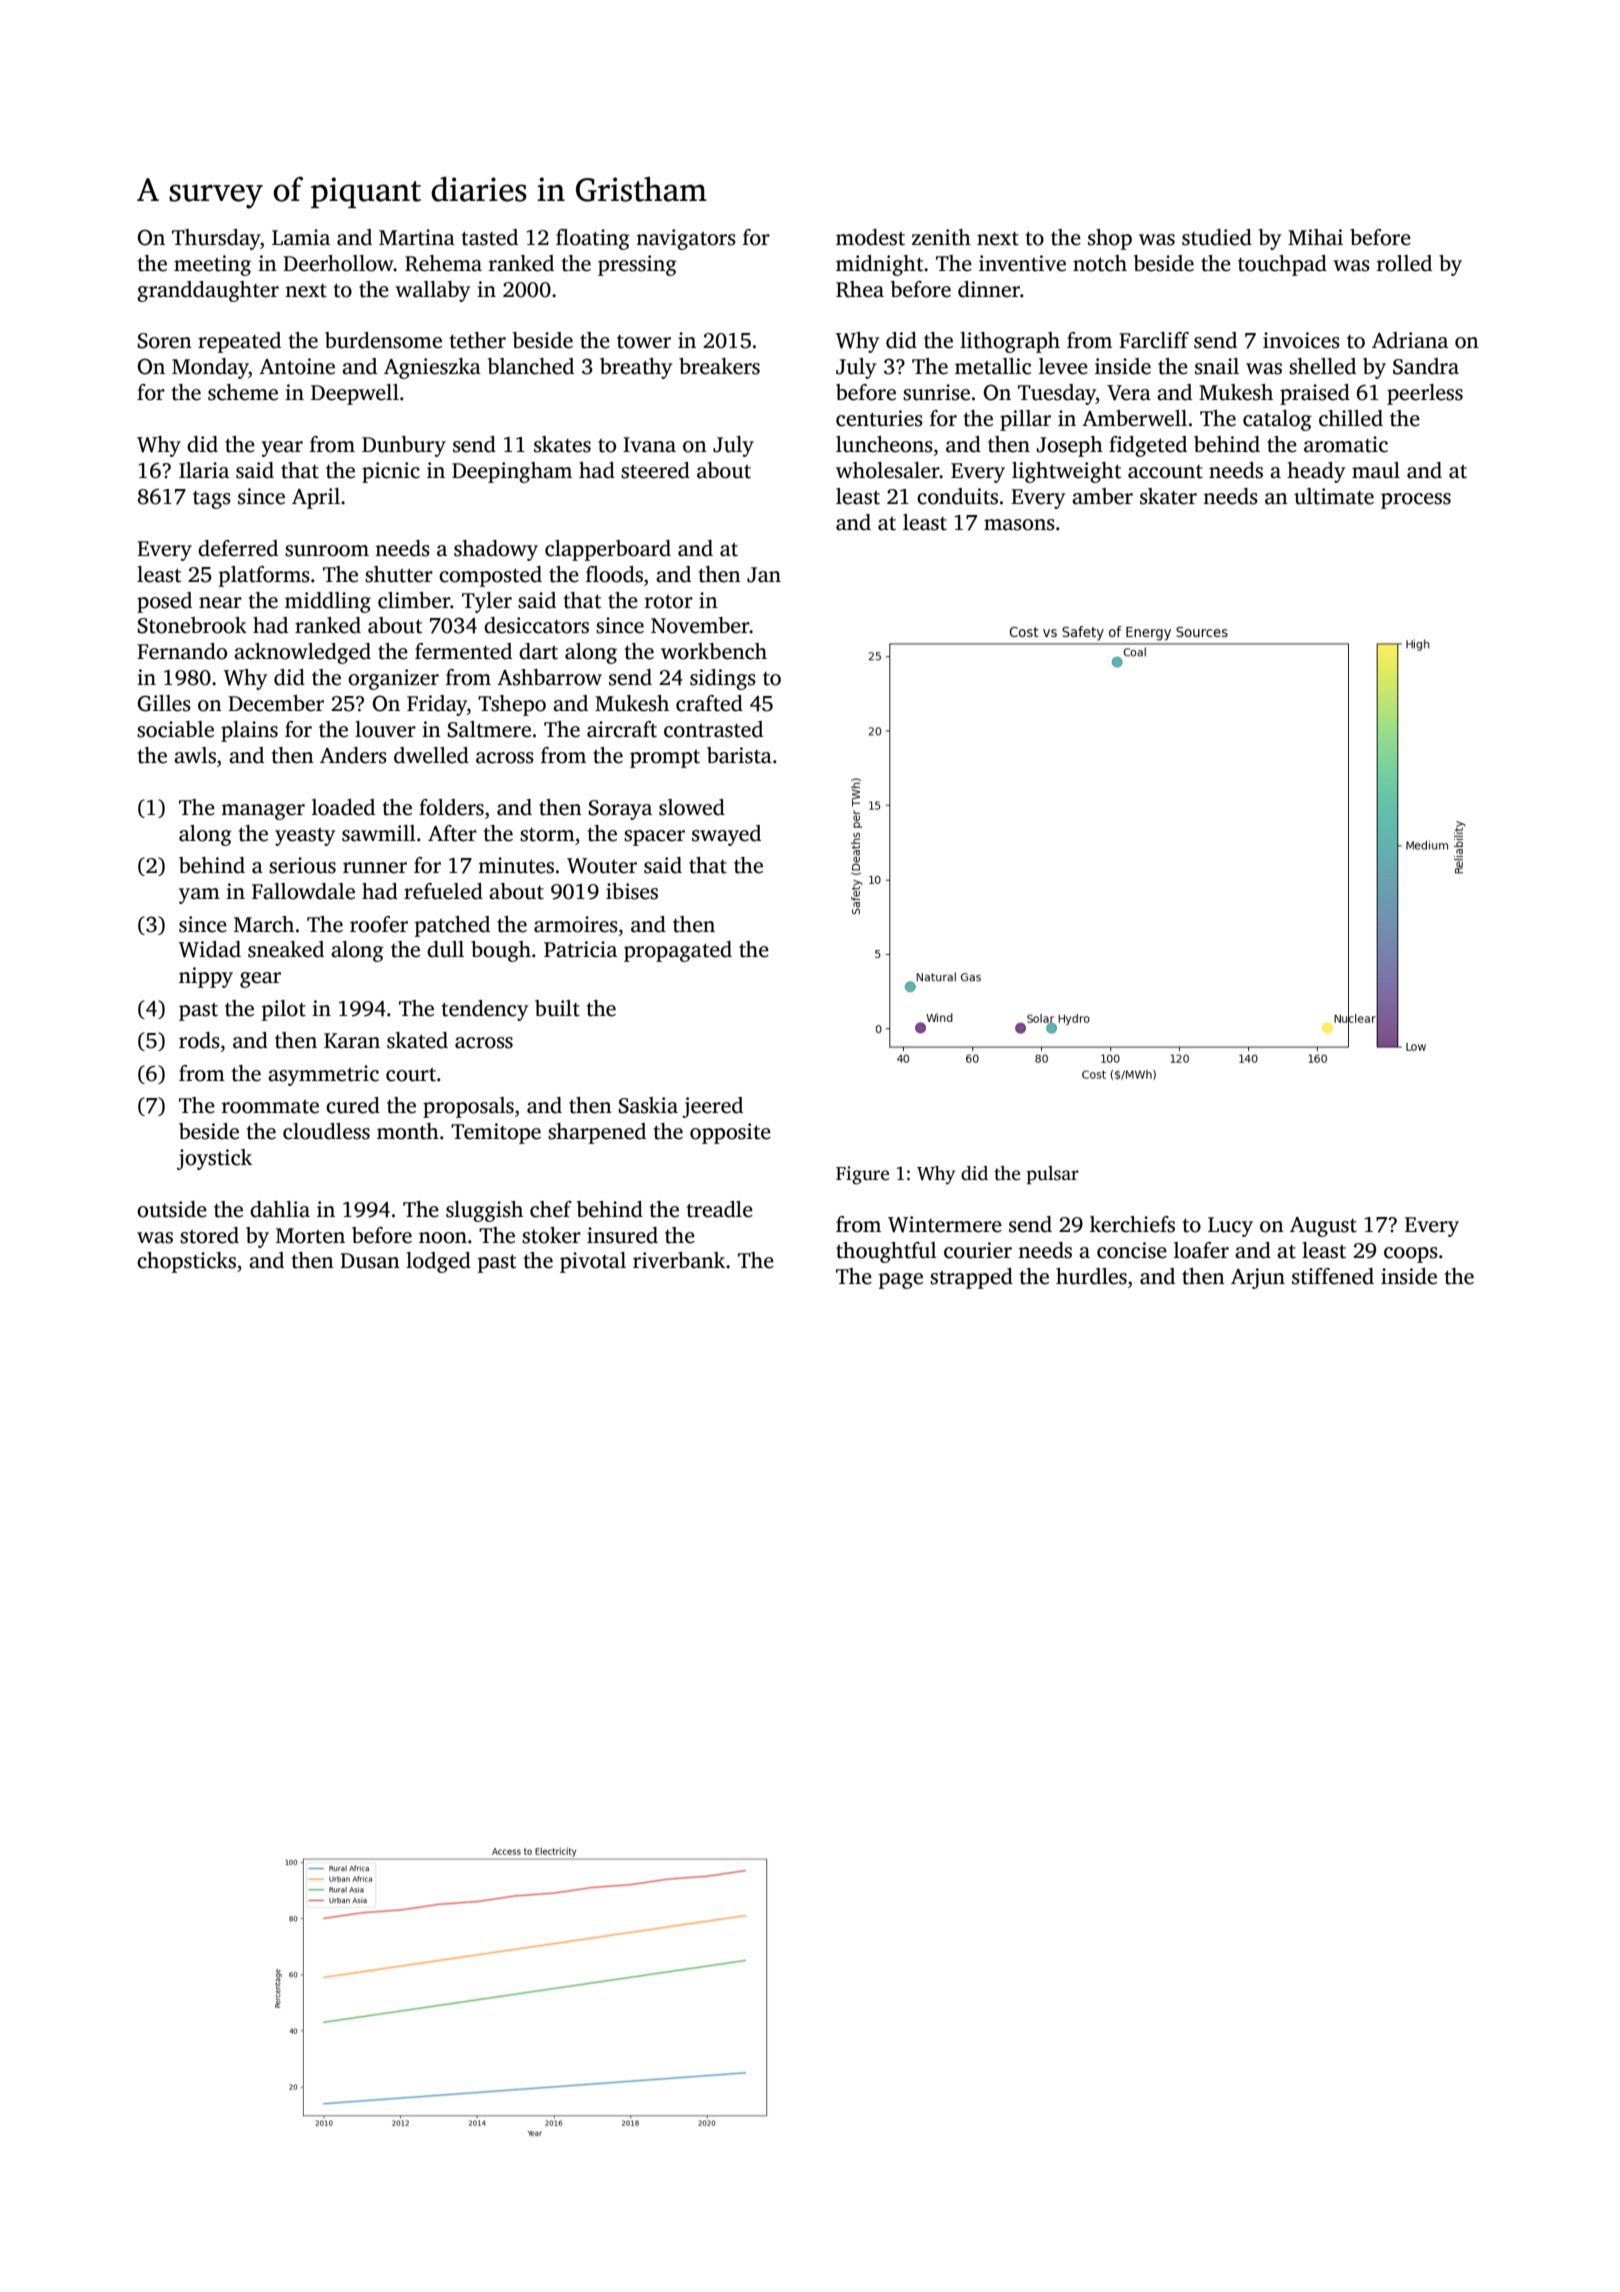  Describe the element at coordinates (644, 342) in the document. I see `tower` at that location.
